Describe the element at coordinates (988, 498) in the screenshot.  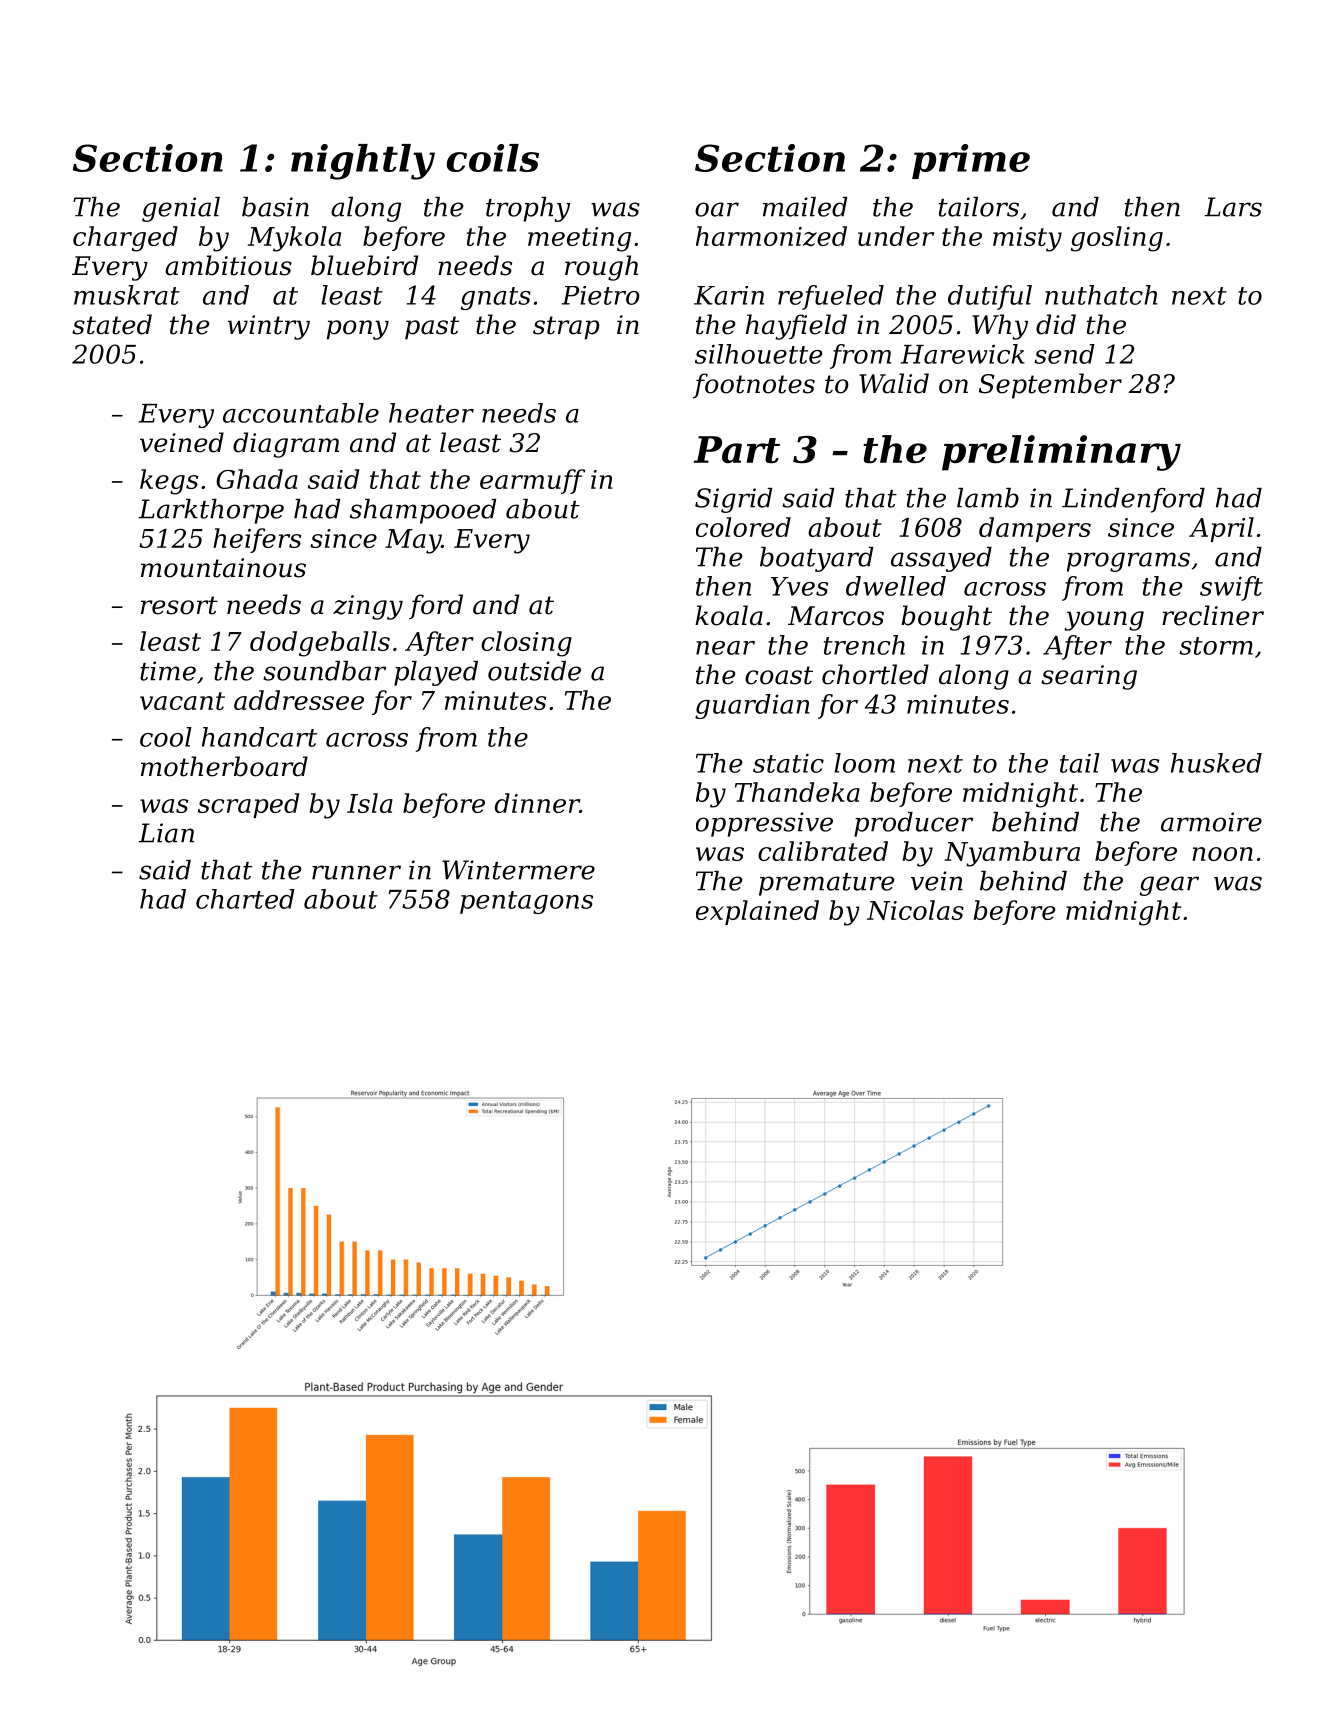
I see `lamb` at that location.
